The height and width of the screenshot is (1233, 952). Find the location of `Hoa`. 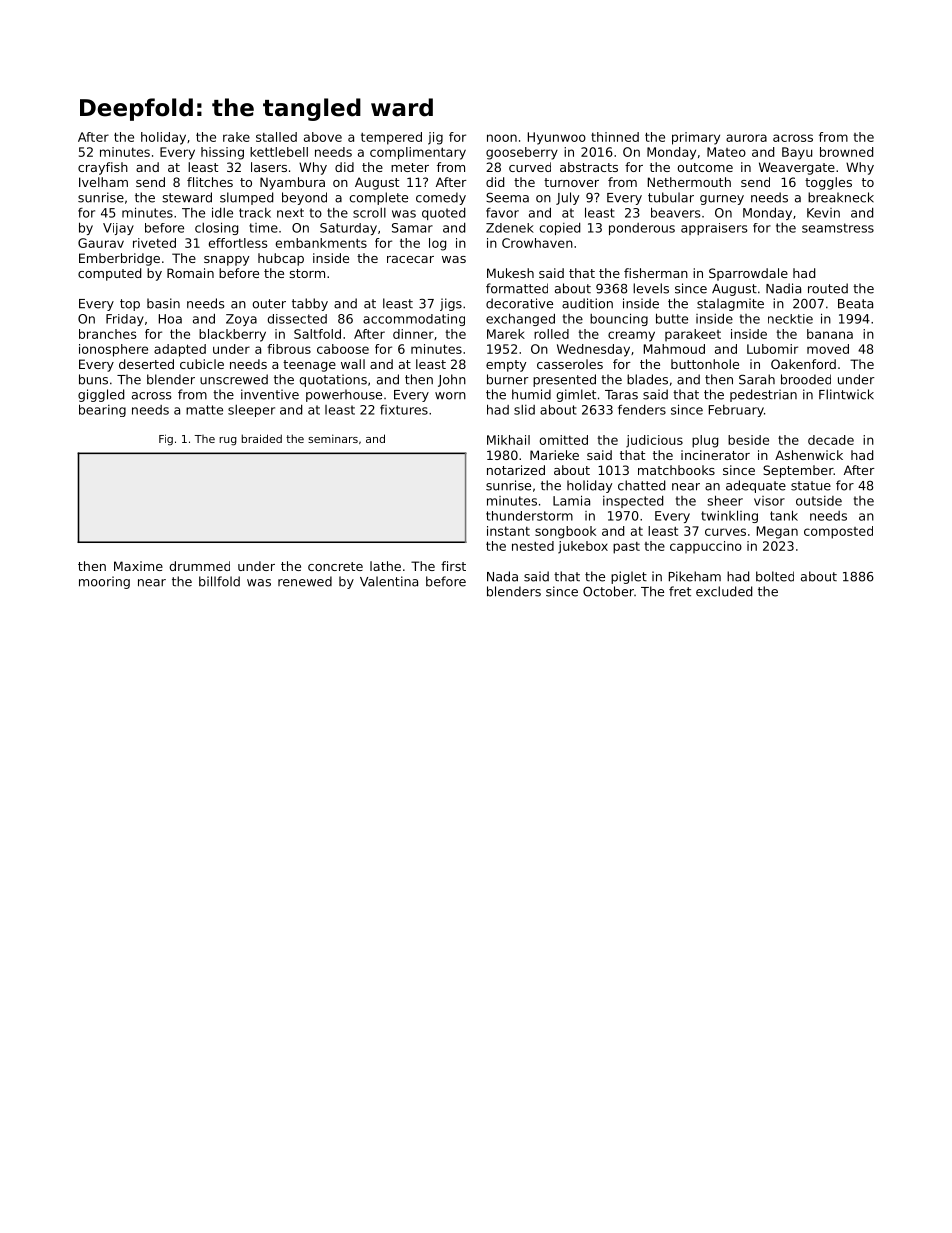

Hoa is located at coordinates (170, 319).
